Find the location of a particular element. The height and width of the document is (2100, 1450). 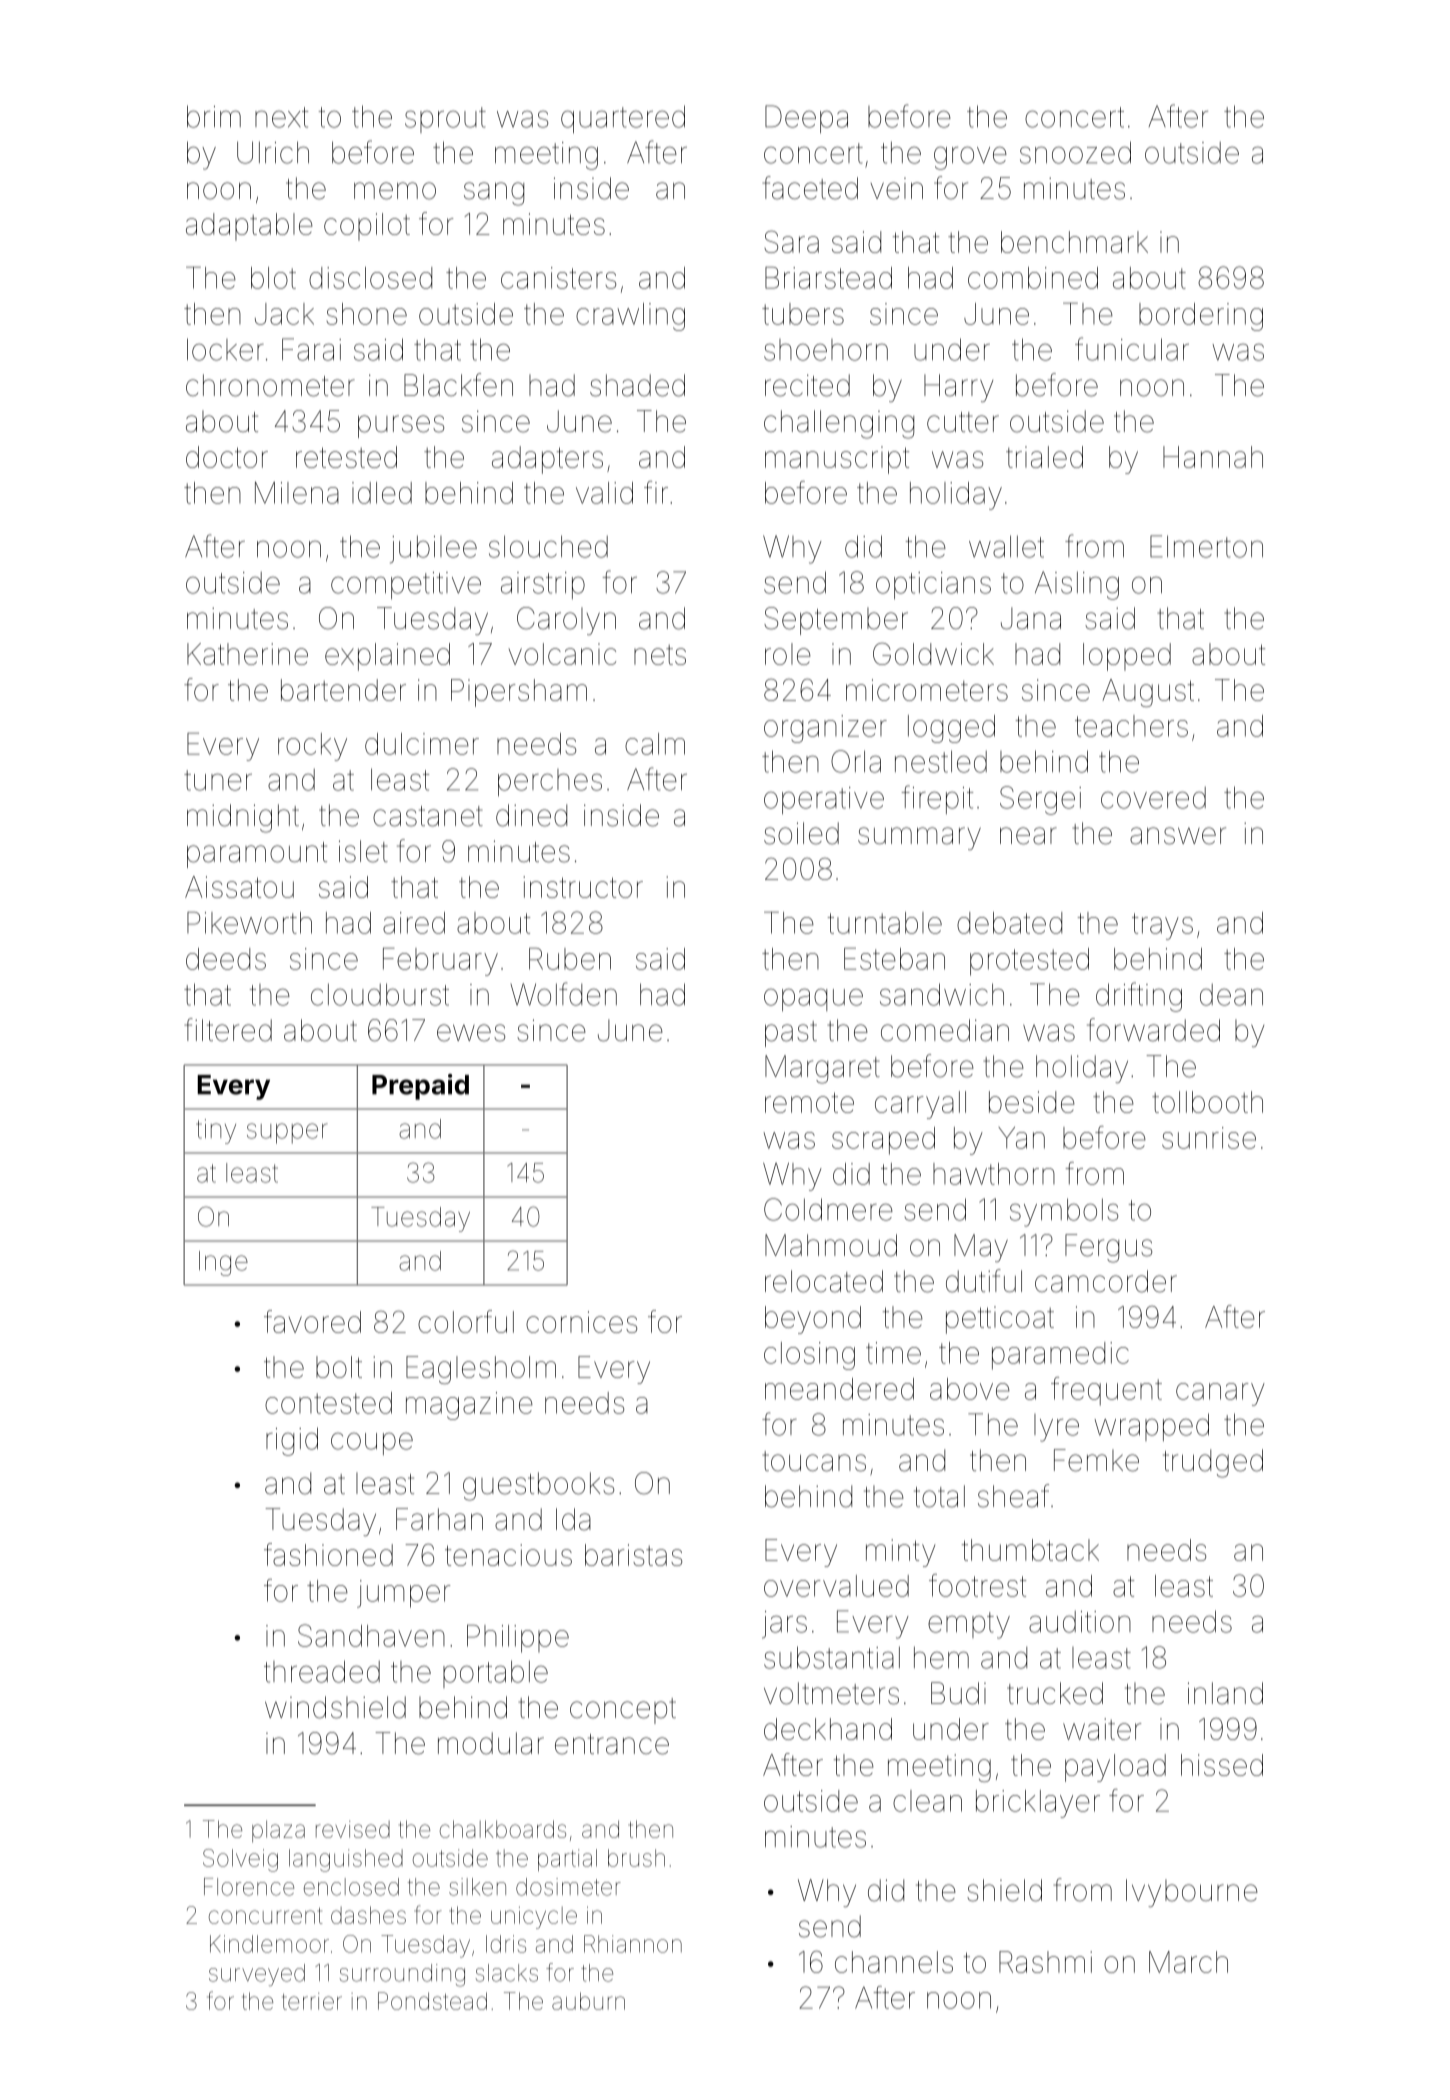

toucans is located at coordinates (814, 1461).
